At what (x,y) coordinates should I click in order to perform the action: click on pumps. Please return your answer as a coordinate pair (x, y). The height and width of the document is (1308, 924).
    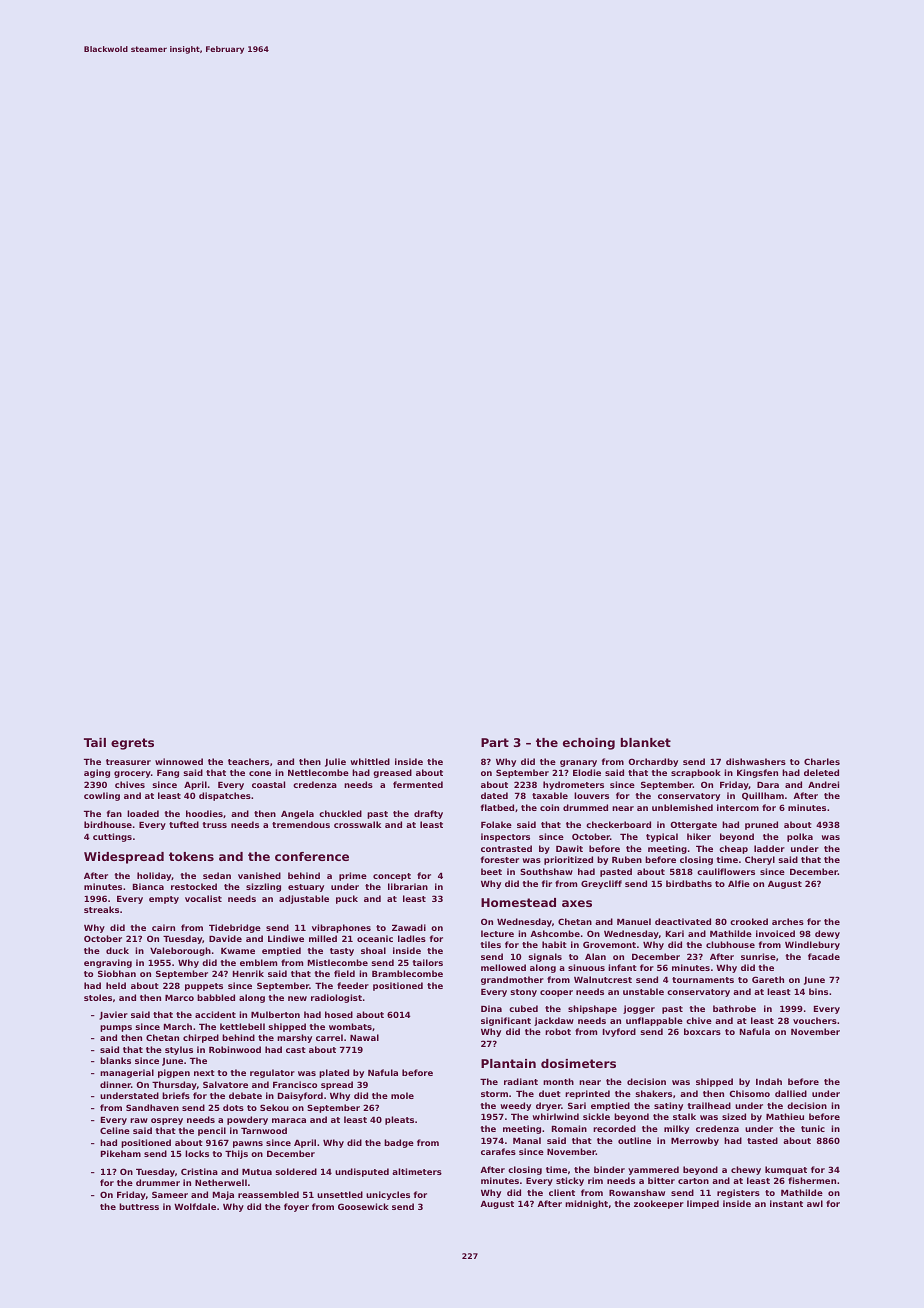
    Looking at the image, I should click on (116, 1028).
